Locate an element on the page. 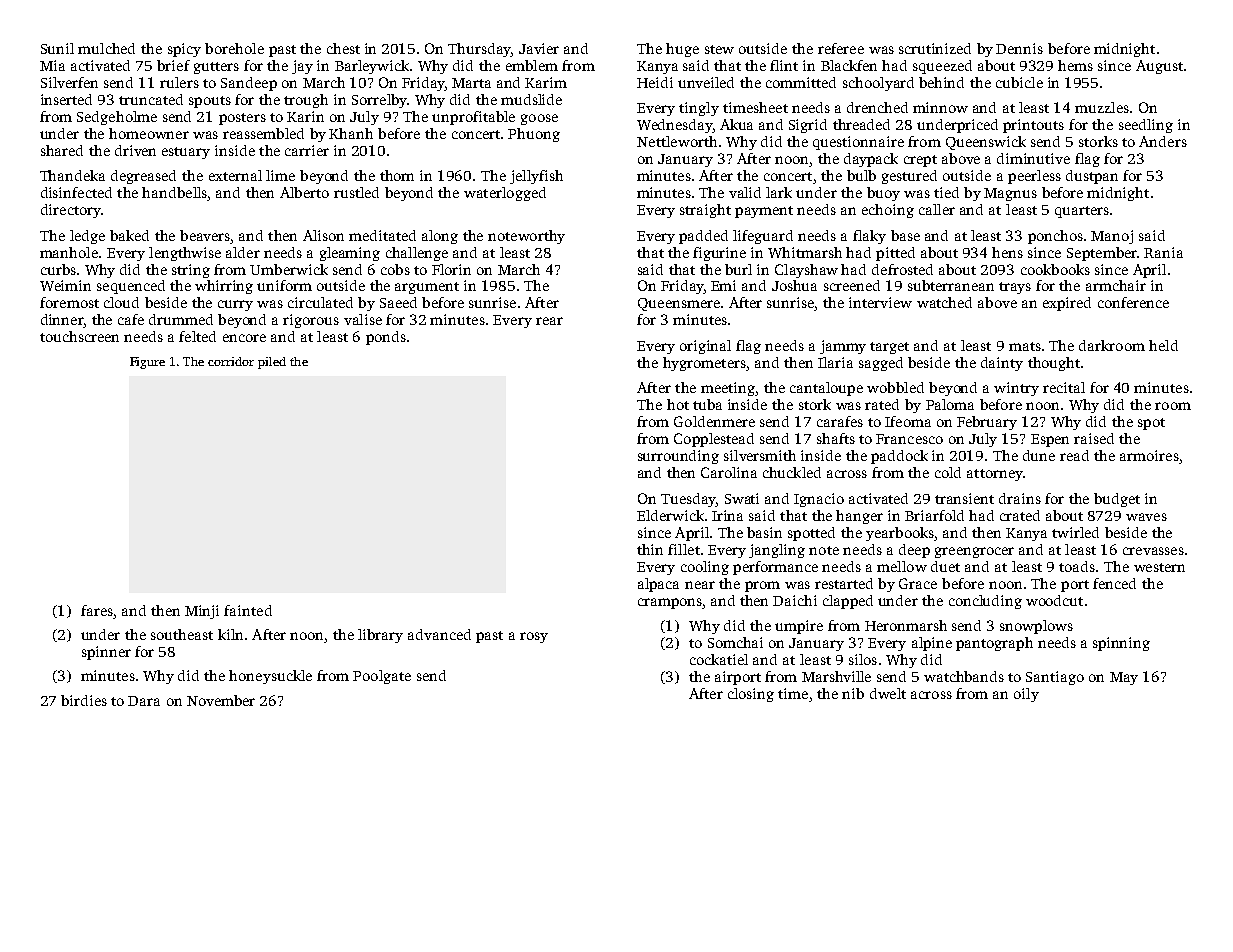 This page has height=952, width=1233. August is located at coordinates (1159, 67).
